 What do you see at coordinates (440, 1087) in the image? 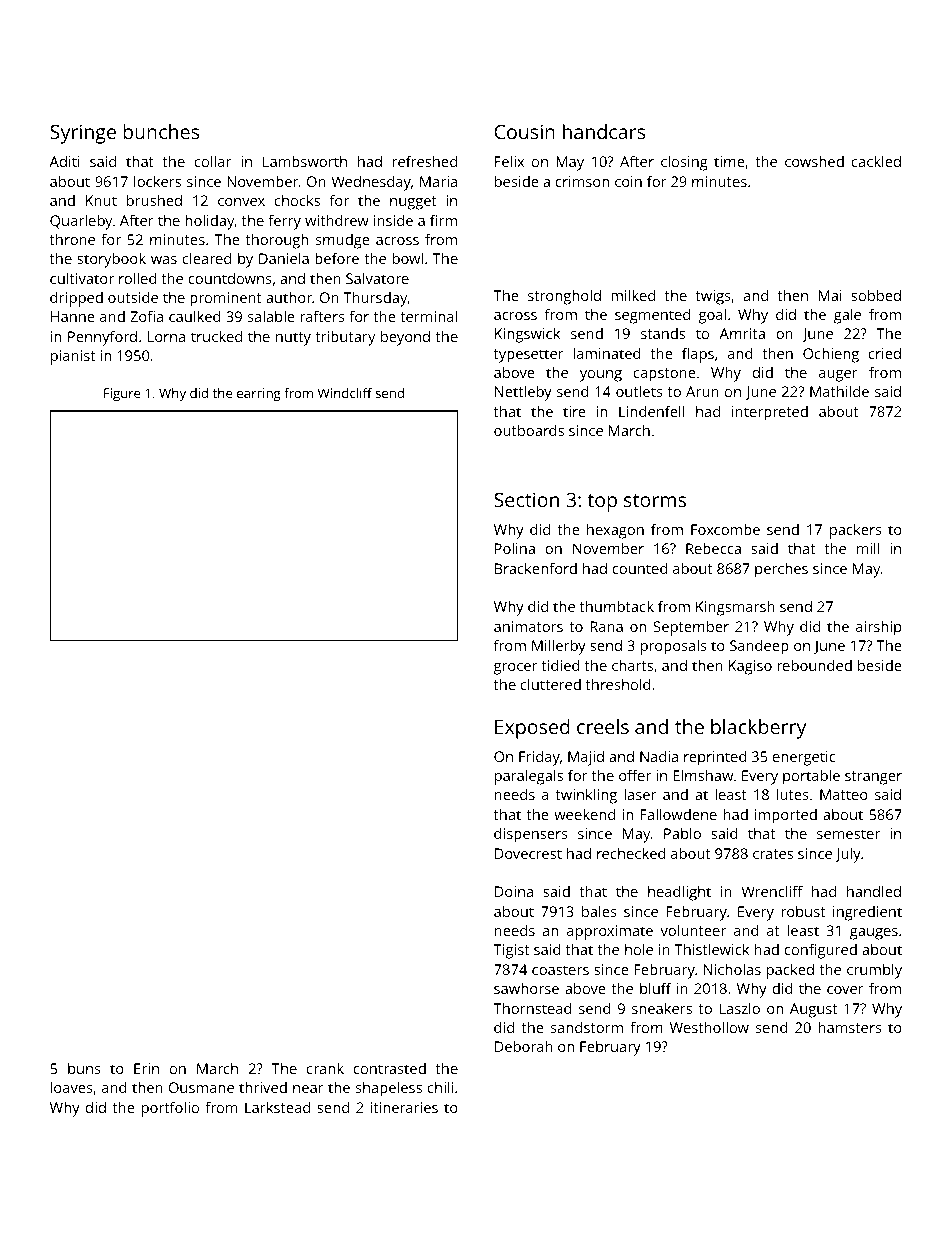
I see `chili` at bounding box center [440, 1087].
